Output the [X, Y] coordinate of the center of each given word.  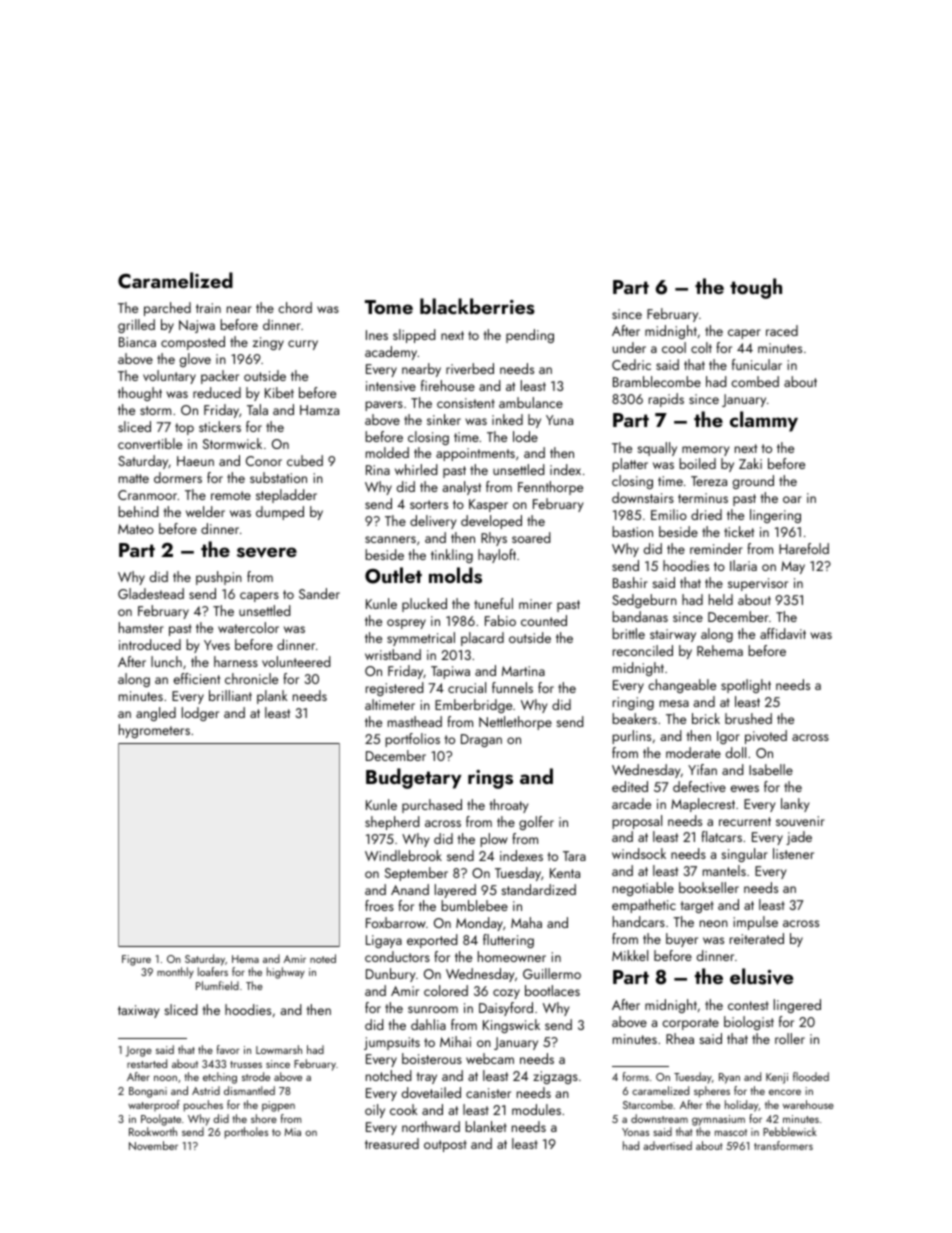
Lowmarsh [279, 1049]
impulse [756, 923]
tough [756, 288]
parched [167, 309]
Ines [377, 335]
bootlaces [552, 990]
